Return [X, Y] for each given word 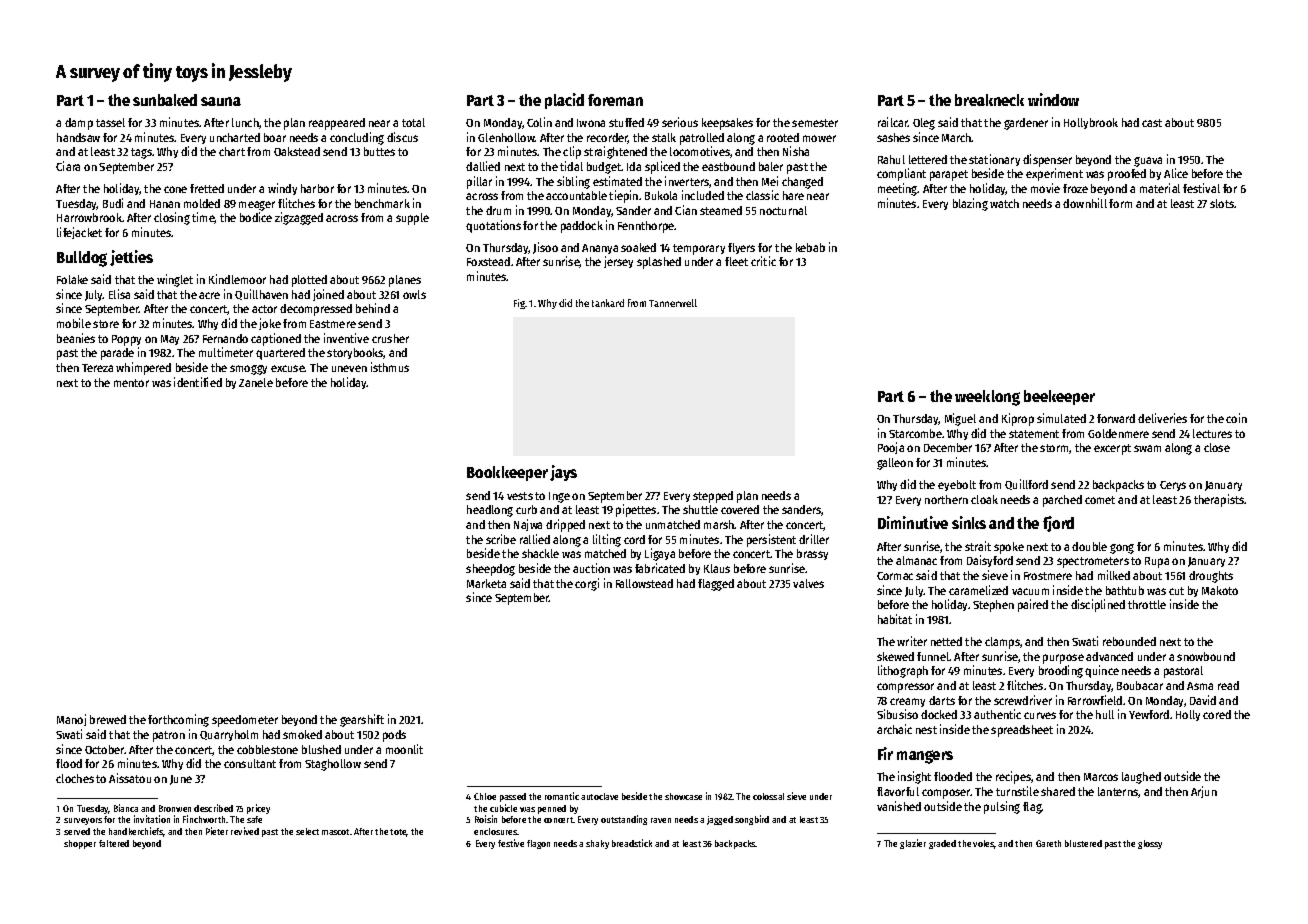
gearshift [362, 720]
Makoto [1220, 590]
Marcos [1101, 777]
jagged [720, 820]
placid [564, 101]
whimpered [143, 368]
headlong [490, 511]
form [1120, 203]
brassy [812, 554]
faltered [114, 843]
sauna [221, 101]
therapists [1219, 500]
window [1053, 99]
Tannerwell [673, 303]
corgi [587, 584]
